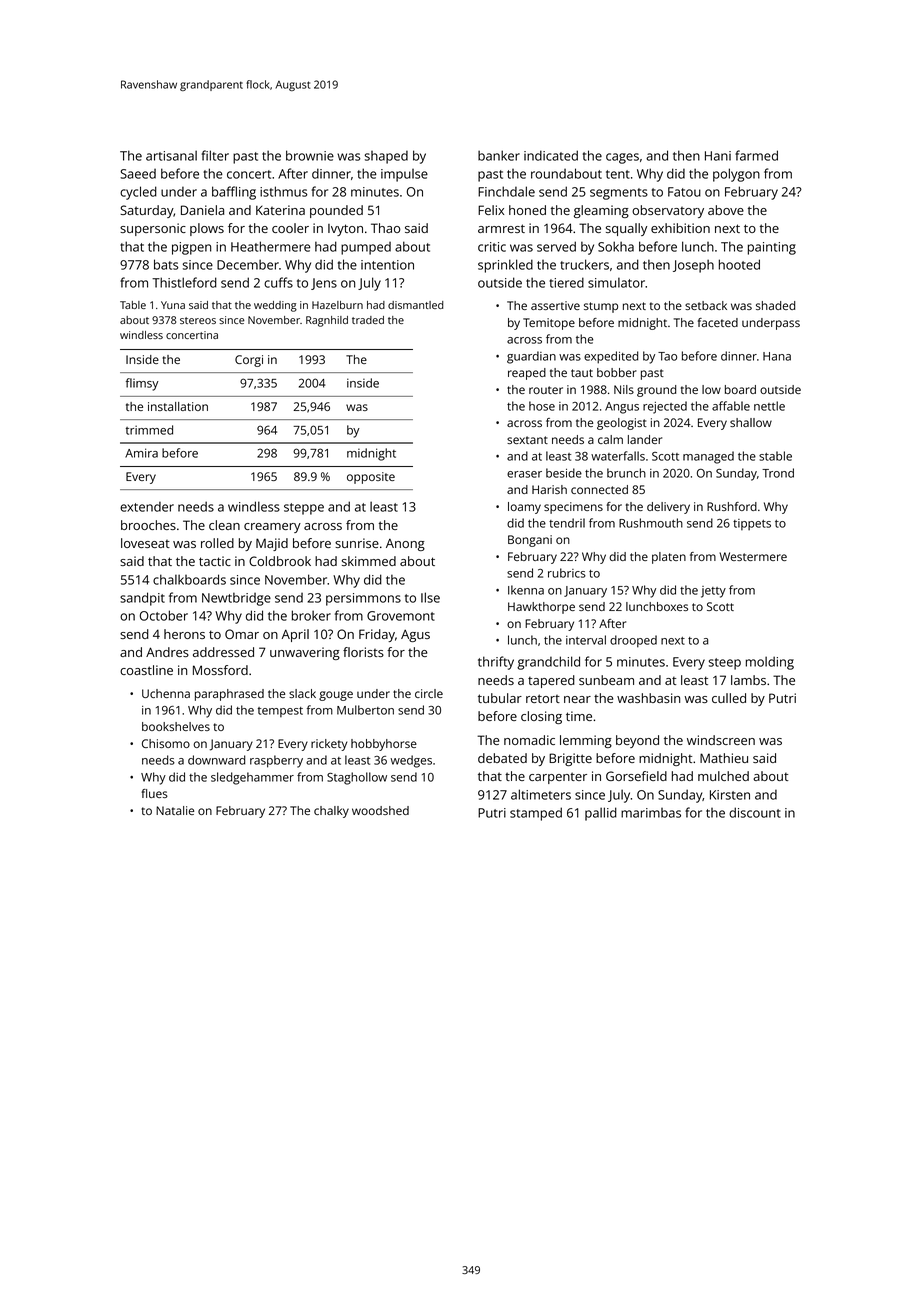 The image size is (924, 1314). I want to click on filter, so click(215, 155).
